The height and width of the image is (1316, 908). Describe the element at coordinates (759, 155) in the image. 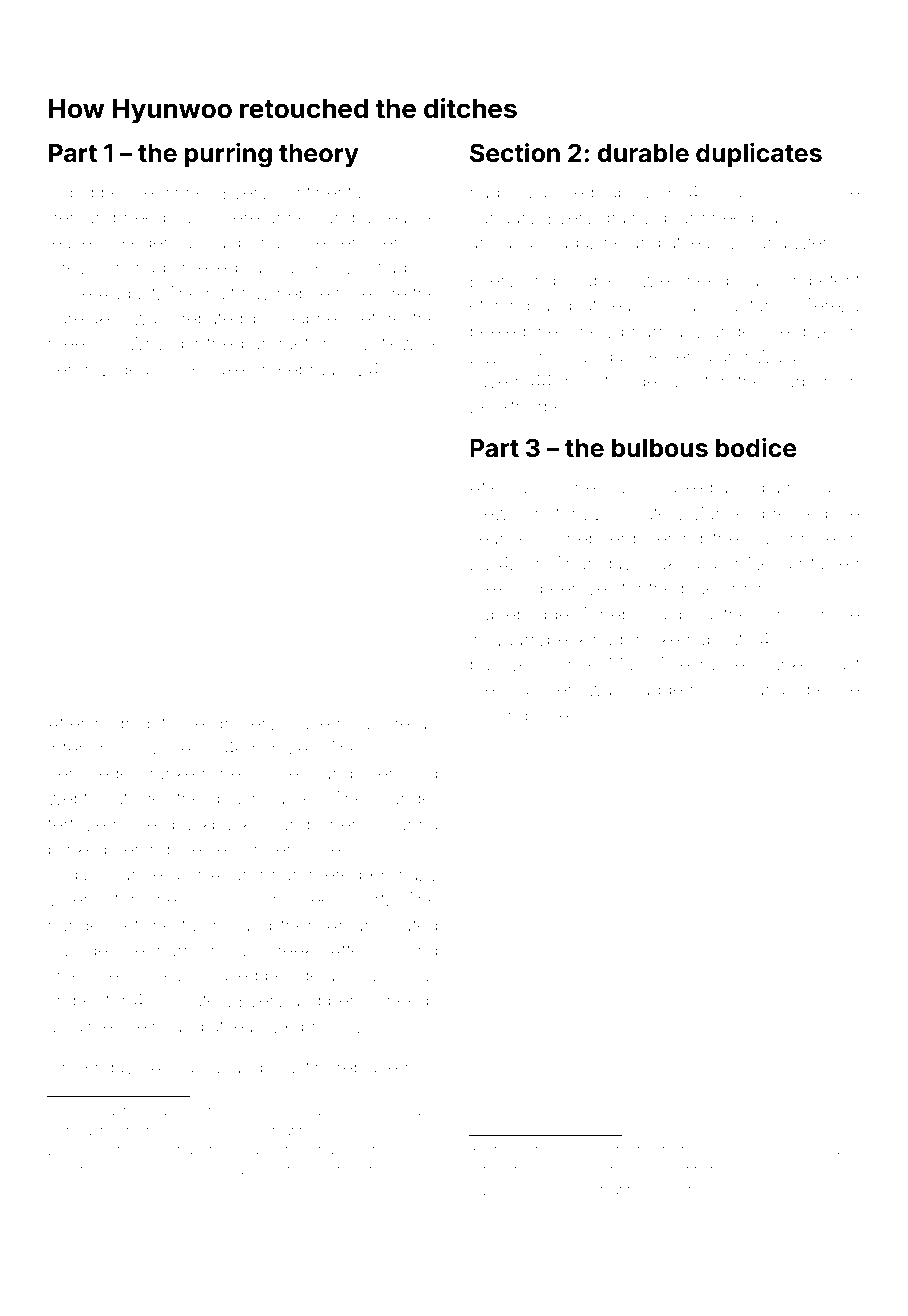

I see `duplicates` at that location.
